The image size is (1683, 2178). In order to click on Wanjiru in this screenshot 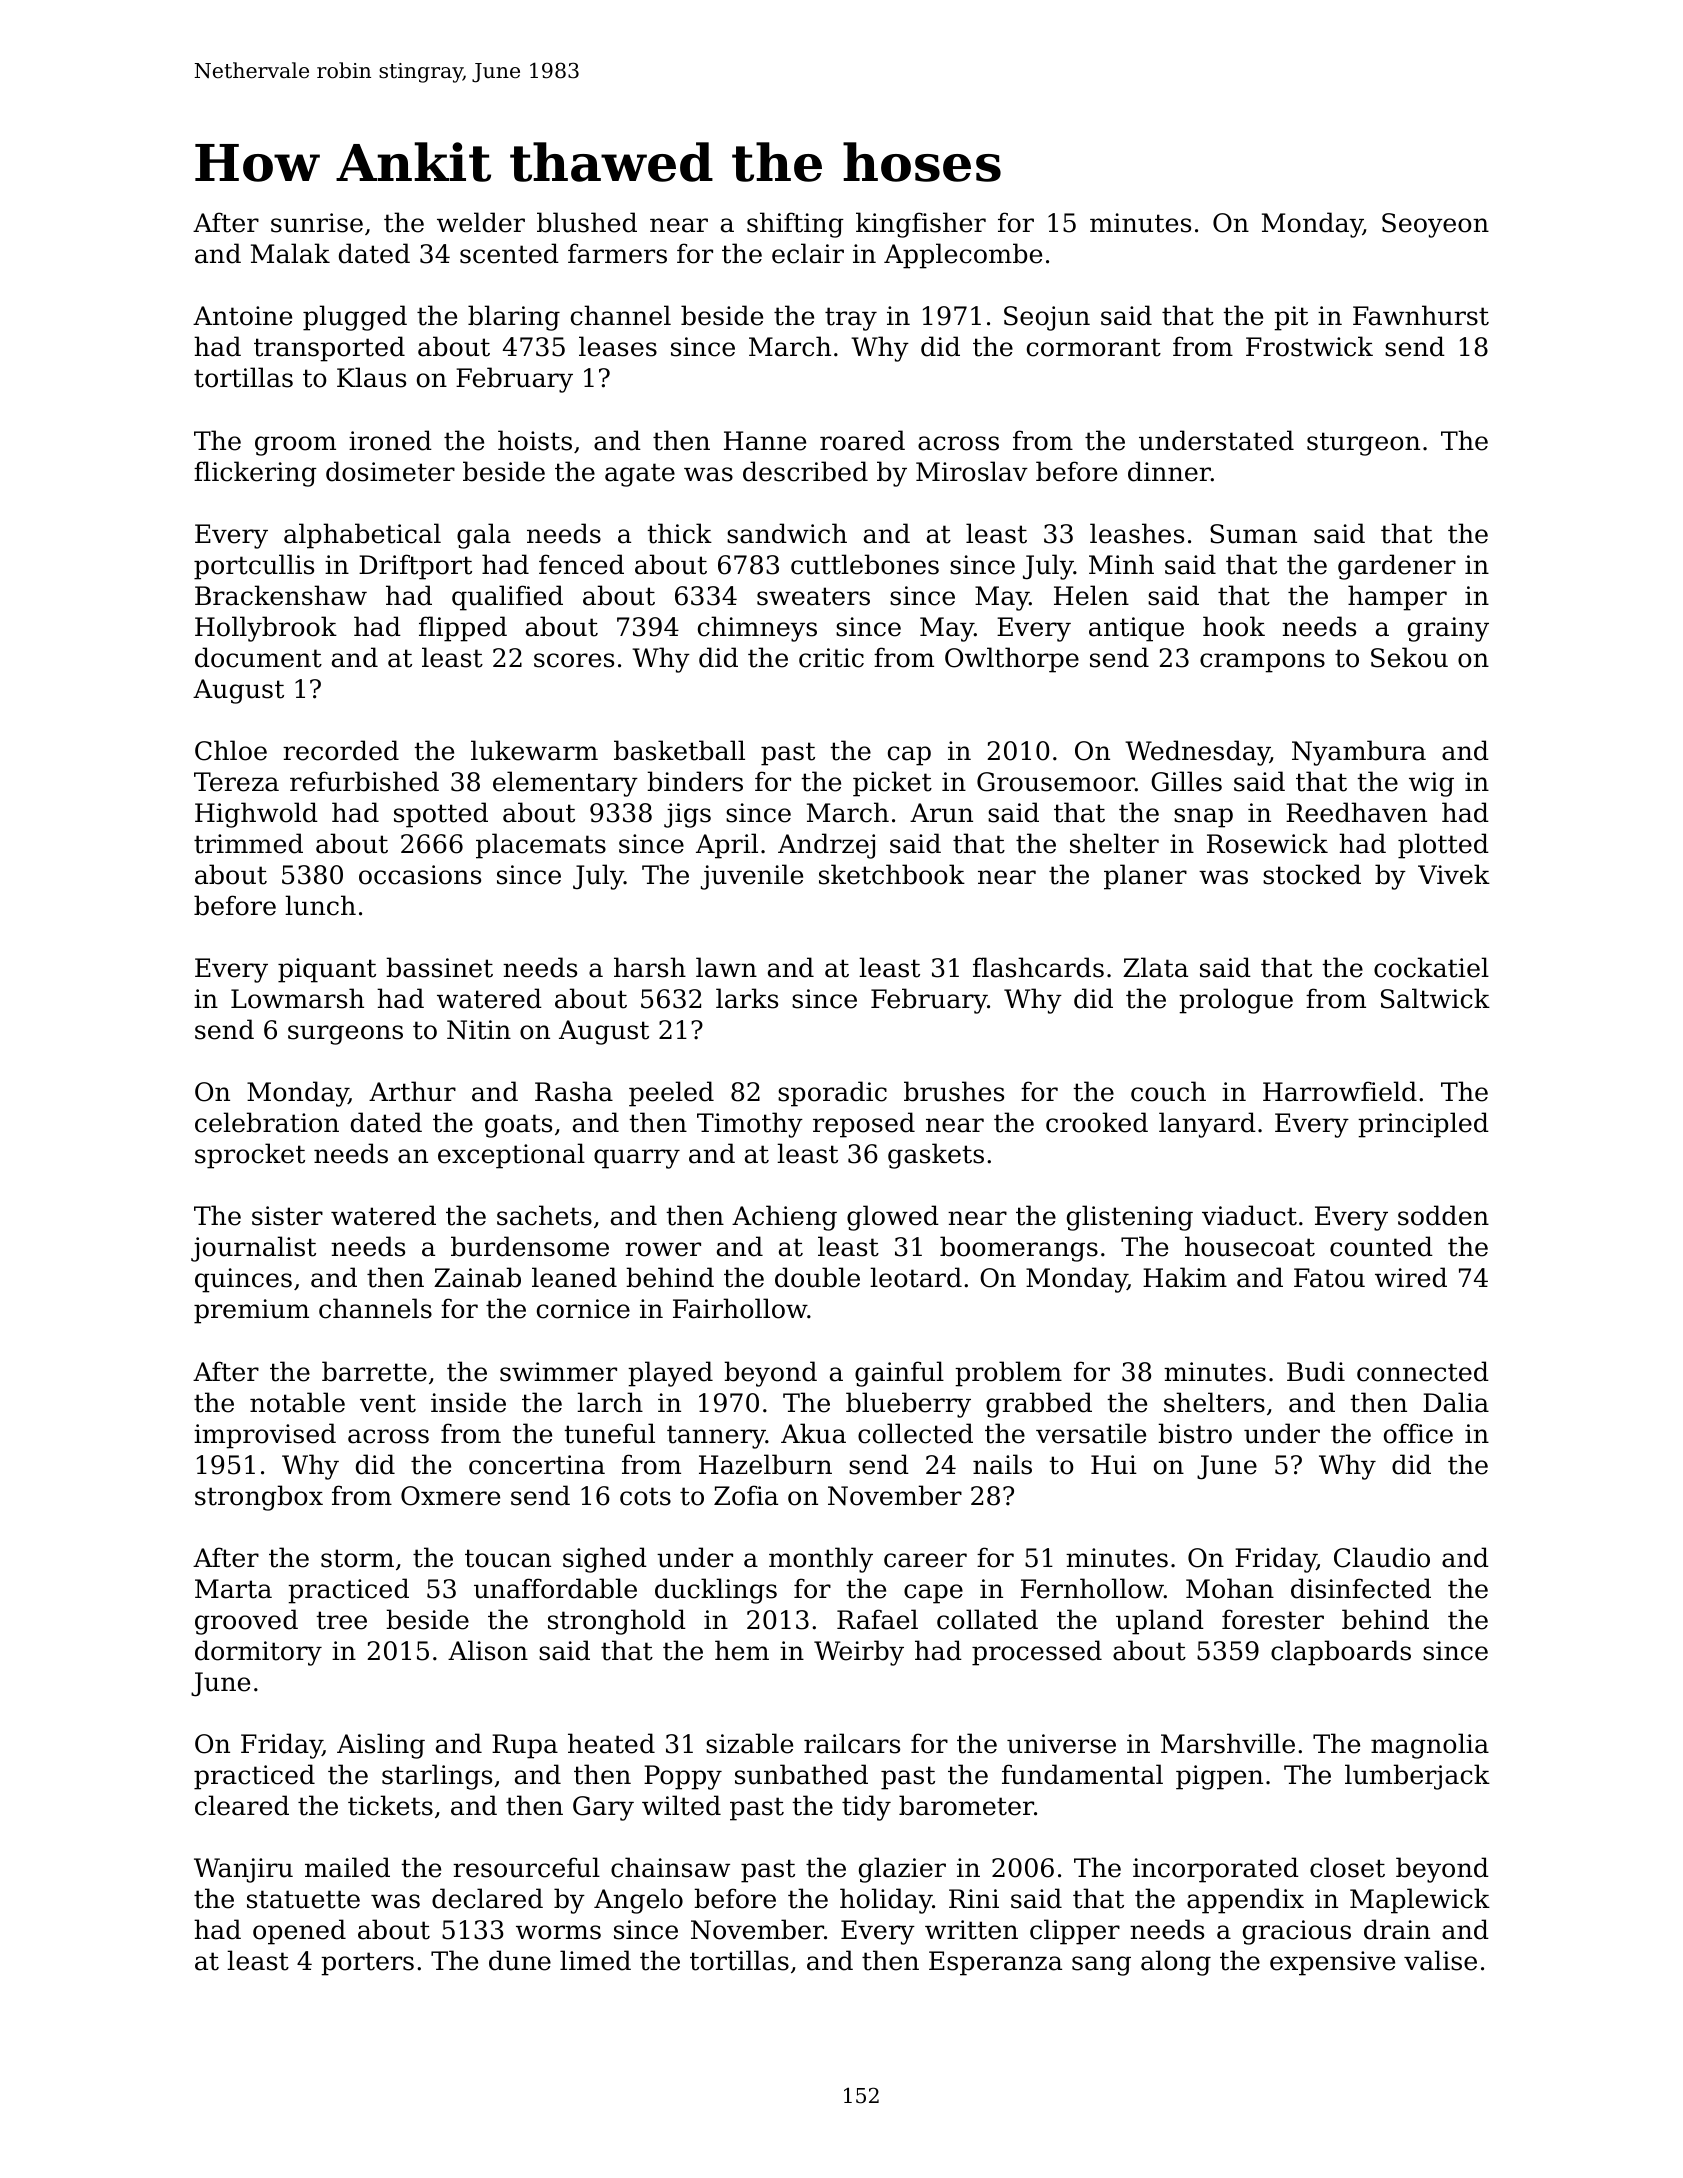, I will do `click(243, 1870)`.
